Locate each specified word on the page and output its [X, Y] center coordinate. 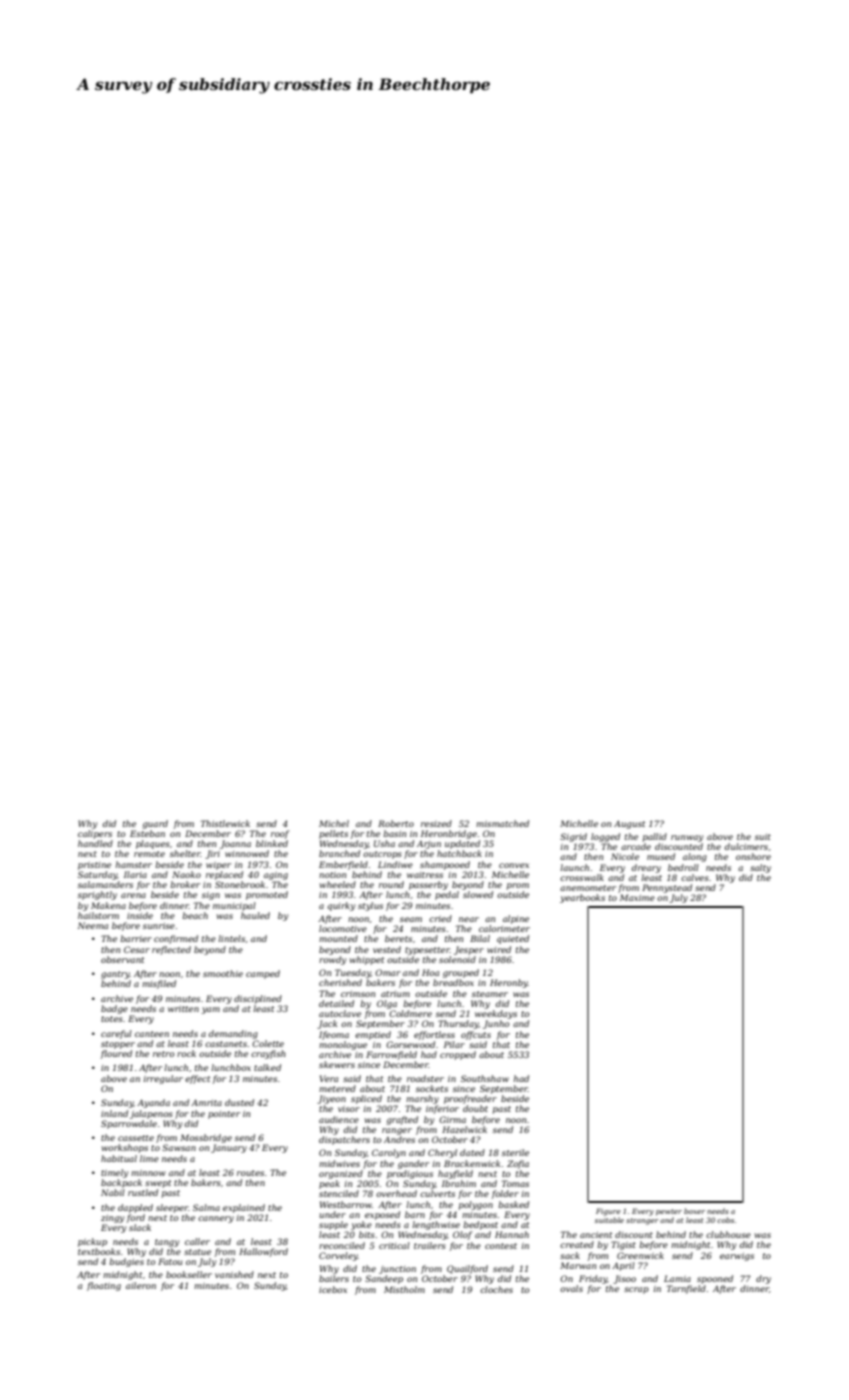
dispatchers [344, 1140]
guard [155, 824]
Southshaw [485, 1078]
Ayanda [153, 1103]
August [629, 825]
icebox [333, 1289]
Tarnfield [686, 1289]
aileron [141, 1285]
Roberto [396, 823]
